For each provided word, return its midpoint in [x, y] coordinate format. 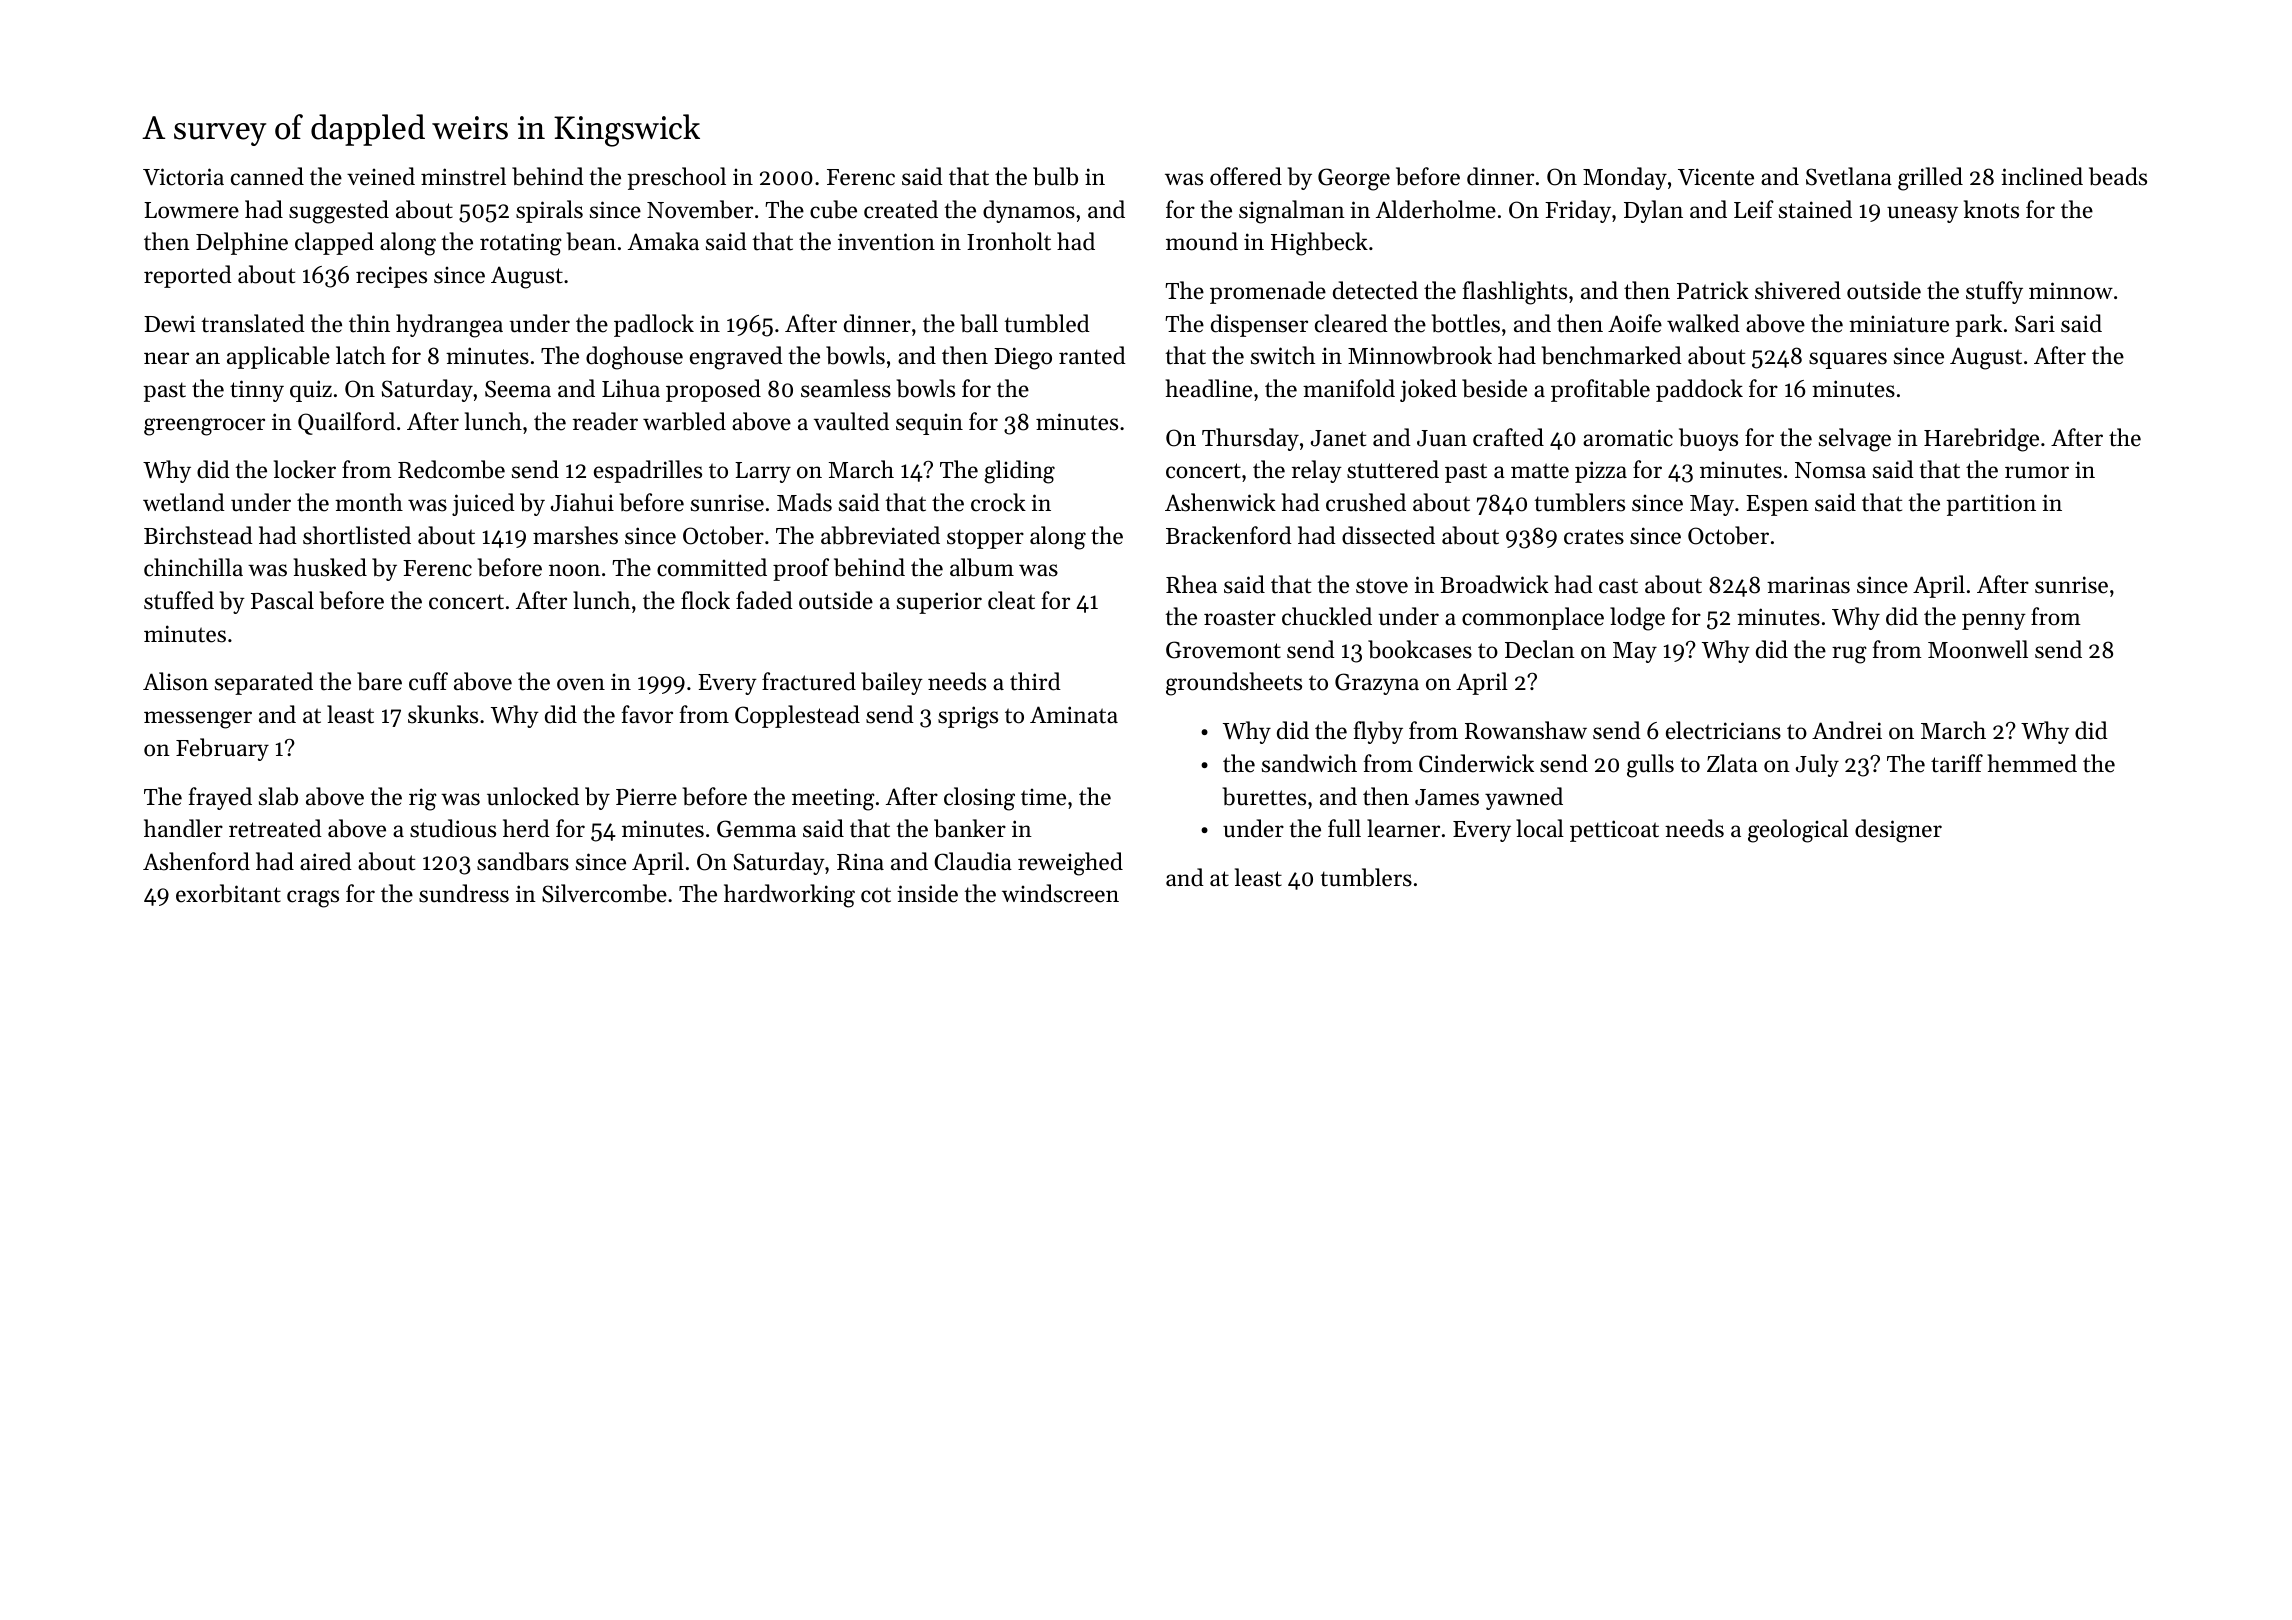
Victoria [183, 177]
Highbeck [1319, 244]
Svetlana [1849, 176]
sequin [929, 424]
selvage [1855, 440]
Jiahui [582, 502]
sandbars [523, 861]
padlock [654, 325]
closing [979, 799]
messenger [198, 720]
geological [1798, 831]
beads [2118, 176]
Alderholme [1436, 209]
